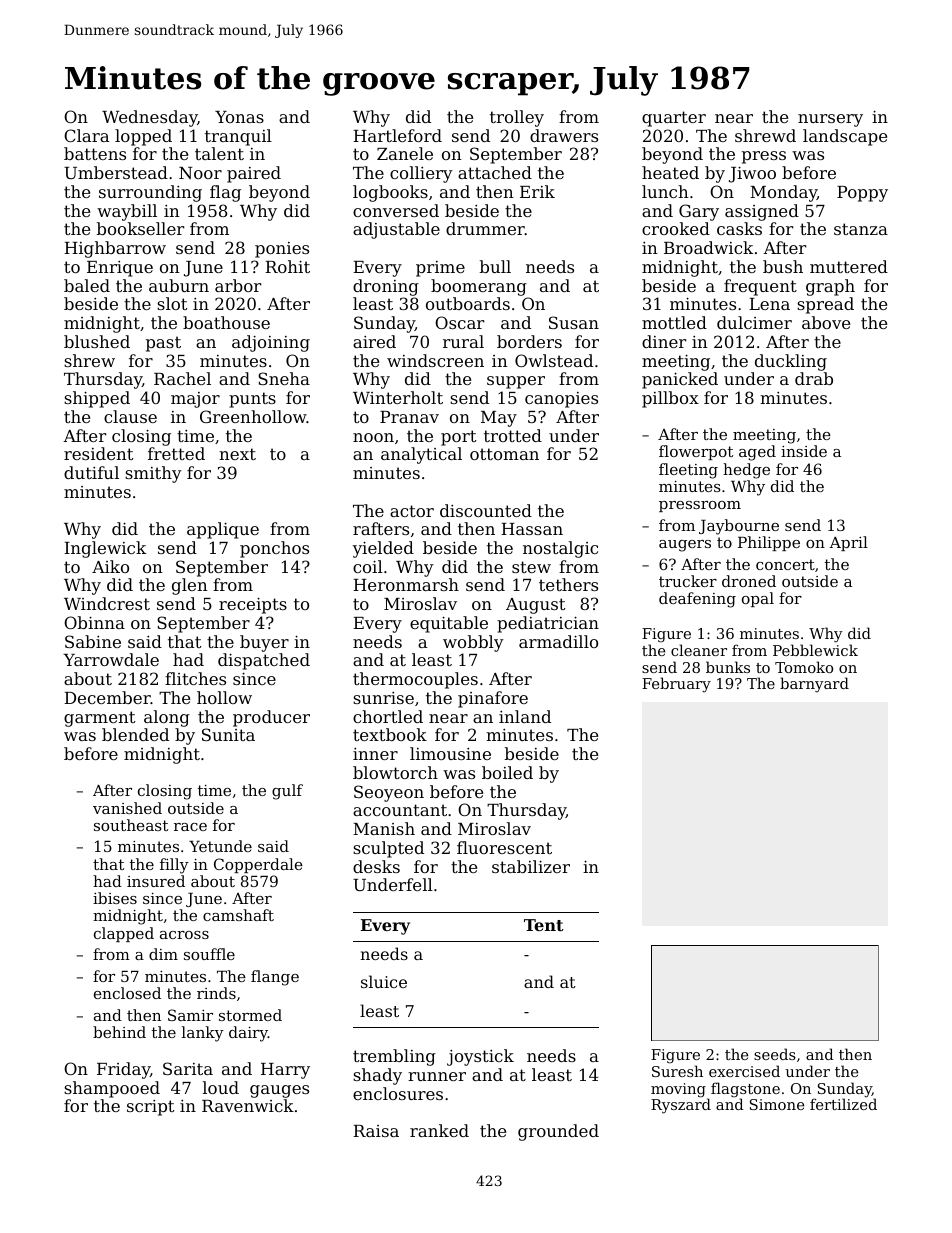 This image has width=952, height=1233. Describe the element at coordinates (525, 716) in the image. I see `inland` at that location.
